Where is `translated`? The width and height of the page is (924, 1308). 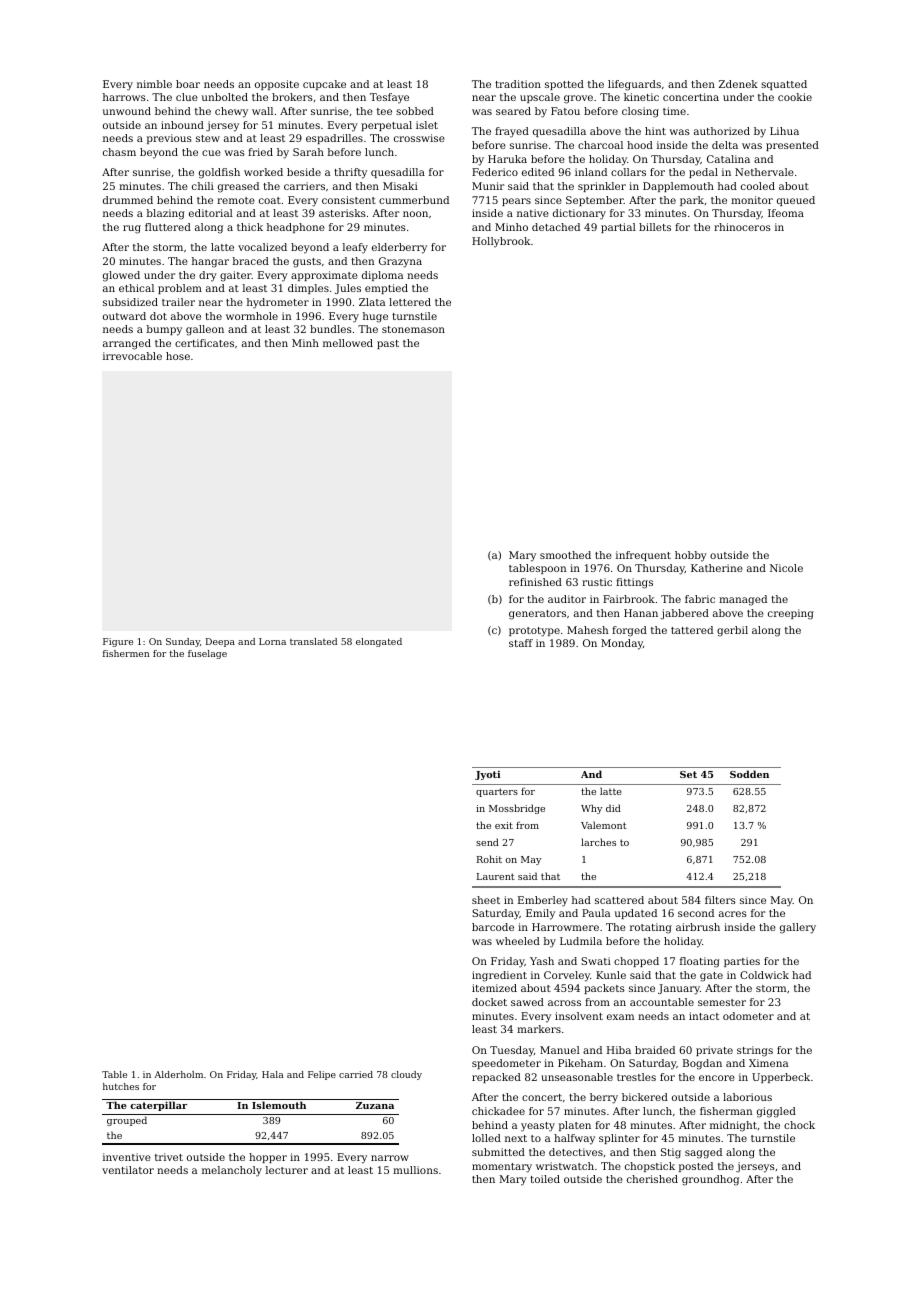 translated is located at coordinates (313, 641).
